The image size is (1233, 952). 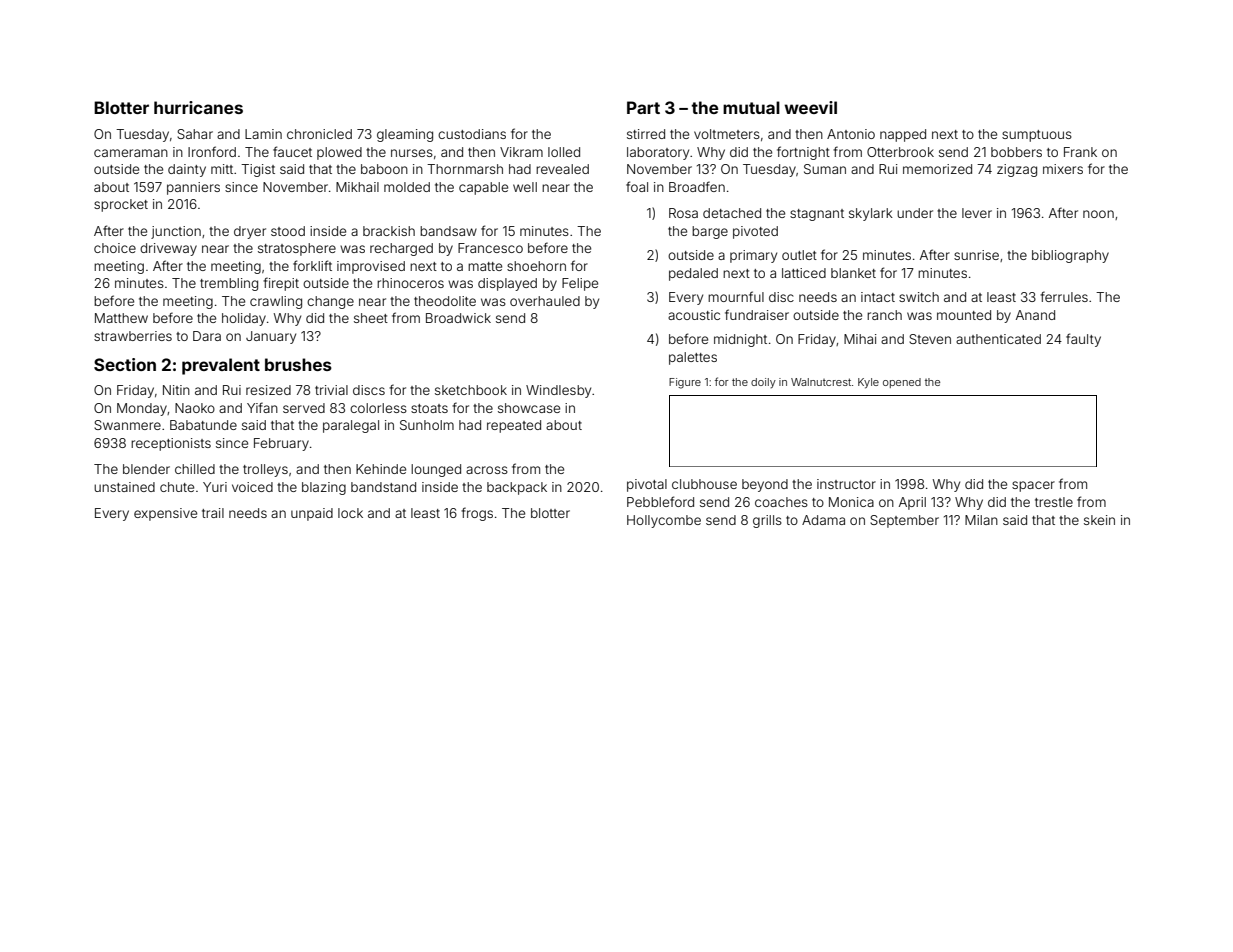 What do you see at coordinates (902, 383) in the document?
I see `opened` at bounding box center [902, 383].
